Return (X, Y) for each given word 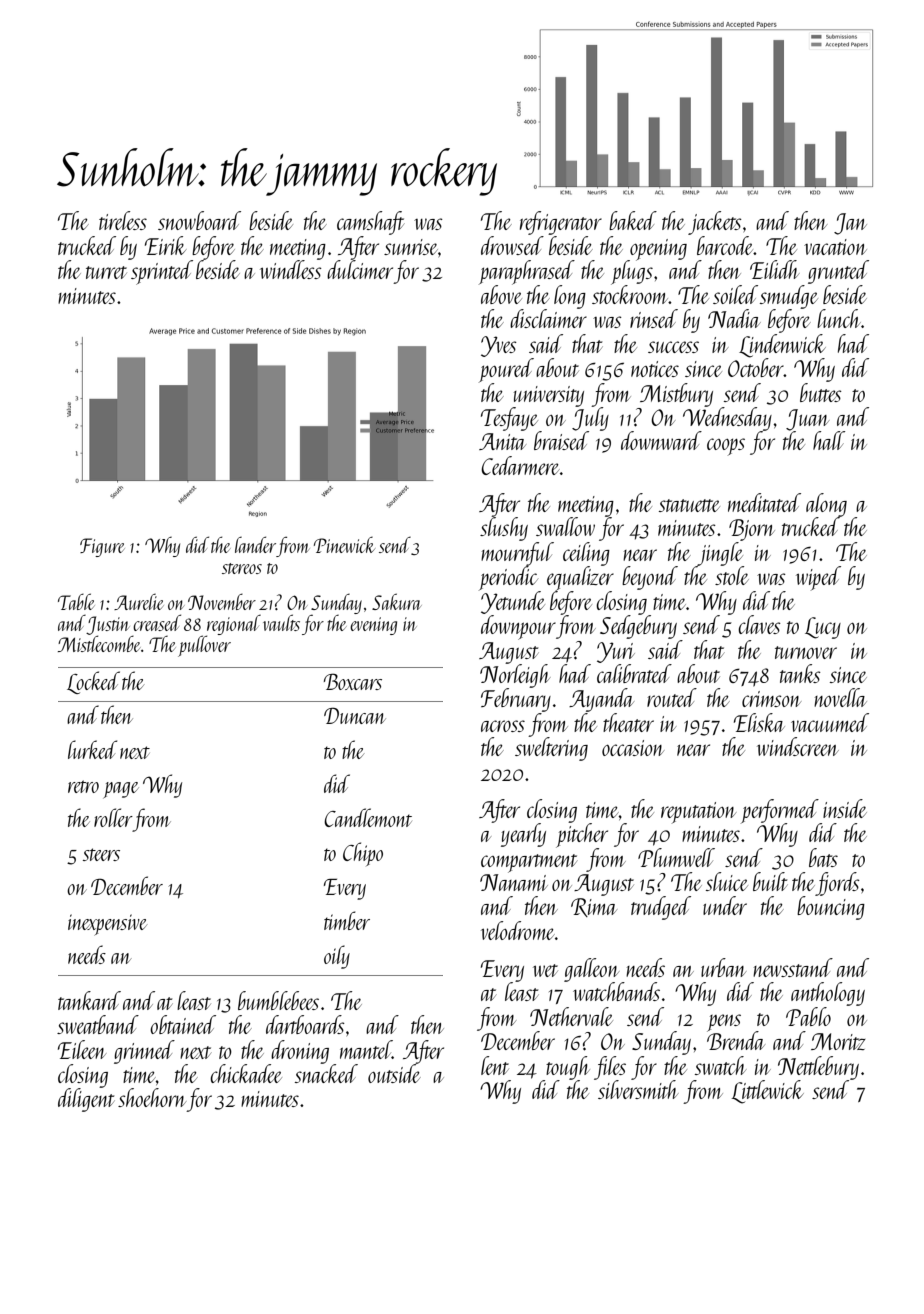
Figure (102, 547)
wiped (818, 578)
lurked (92, 749)
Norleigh (515, 676)
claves (759, 624)
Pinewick (344, 545)
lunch (839, 318)
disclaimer (548, 318)
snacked (326, 1073)
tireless (123, 220)
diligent (86, 1100)
